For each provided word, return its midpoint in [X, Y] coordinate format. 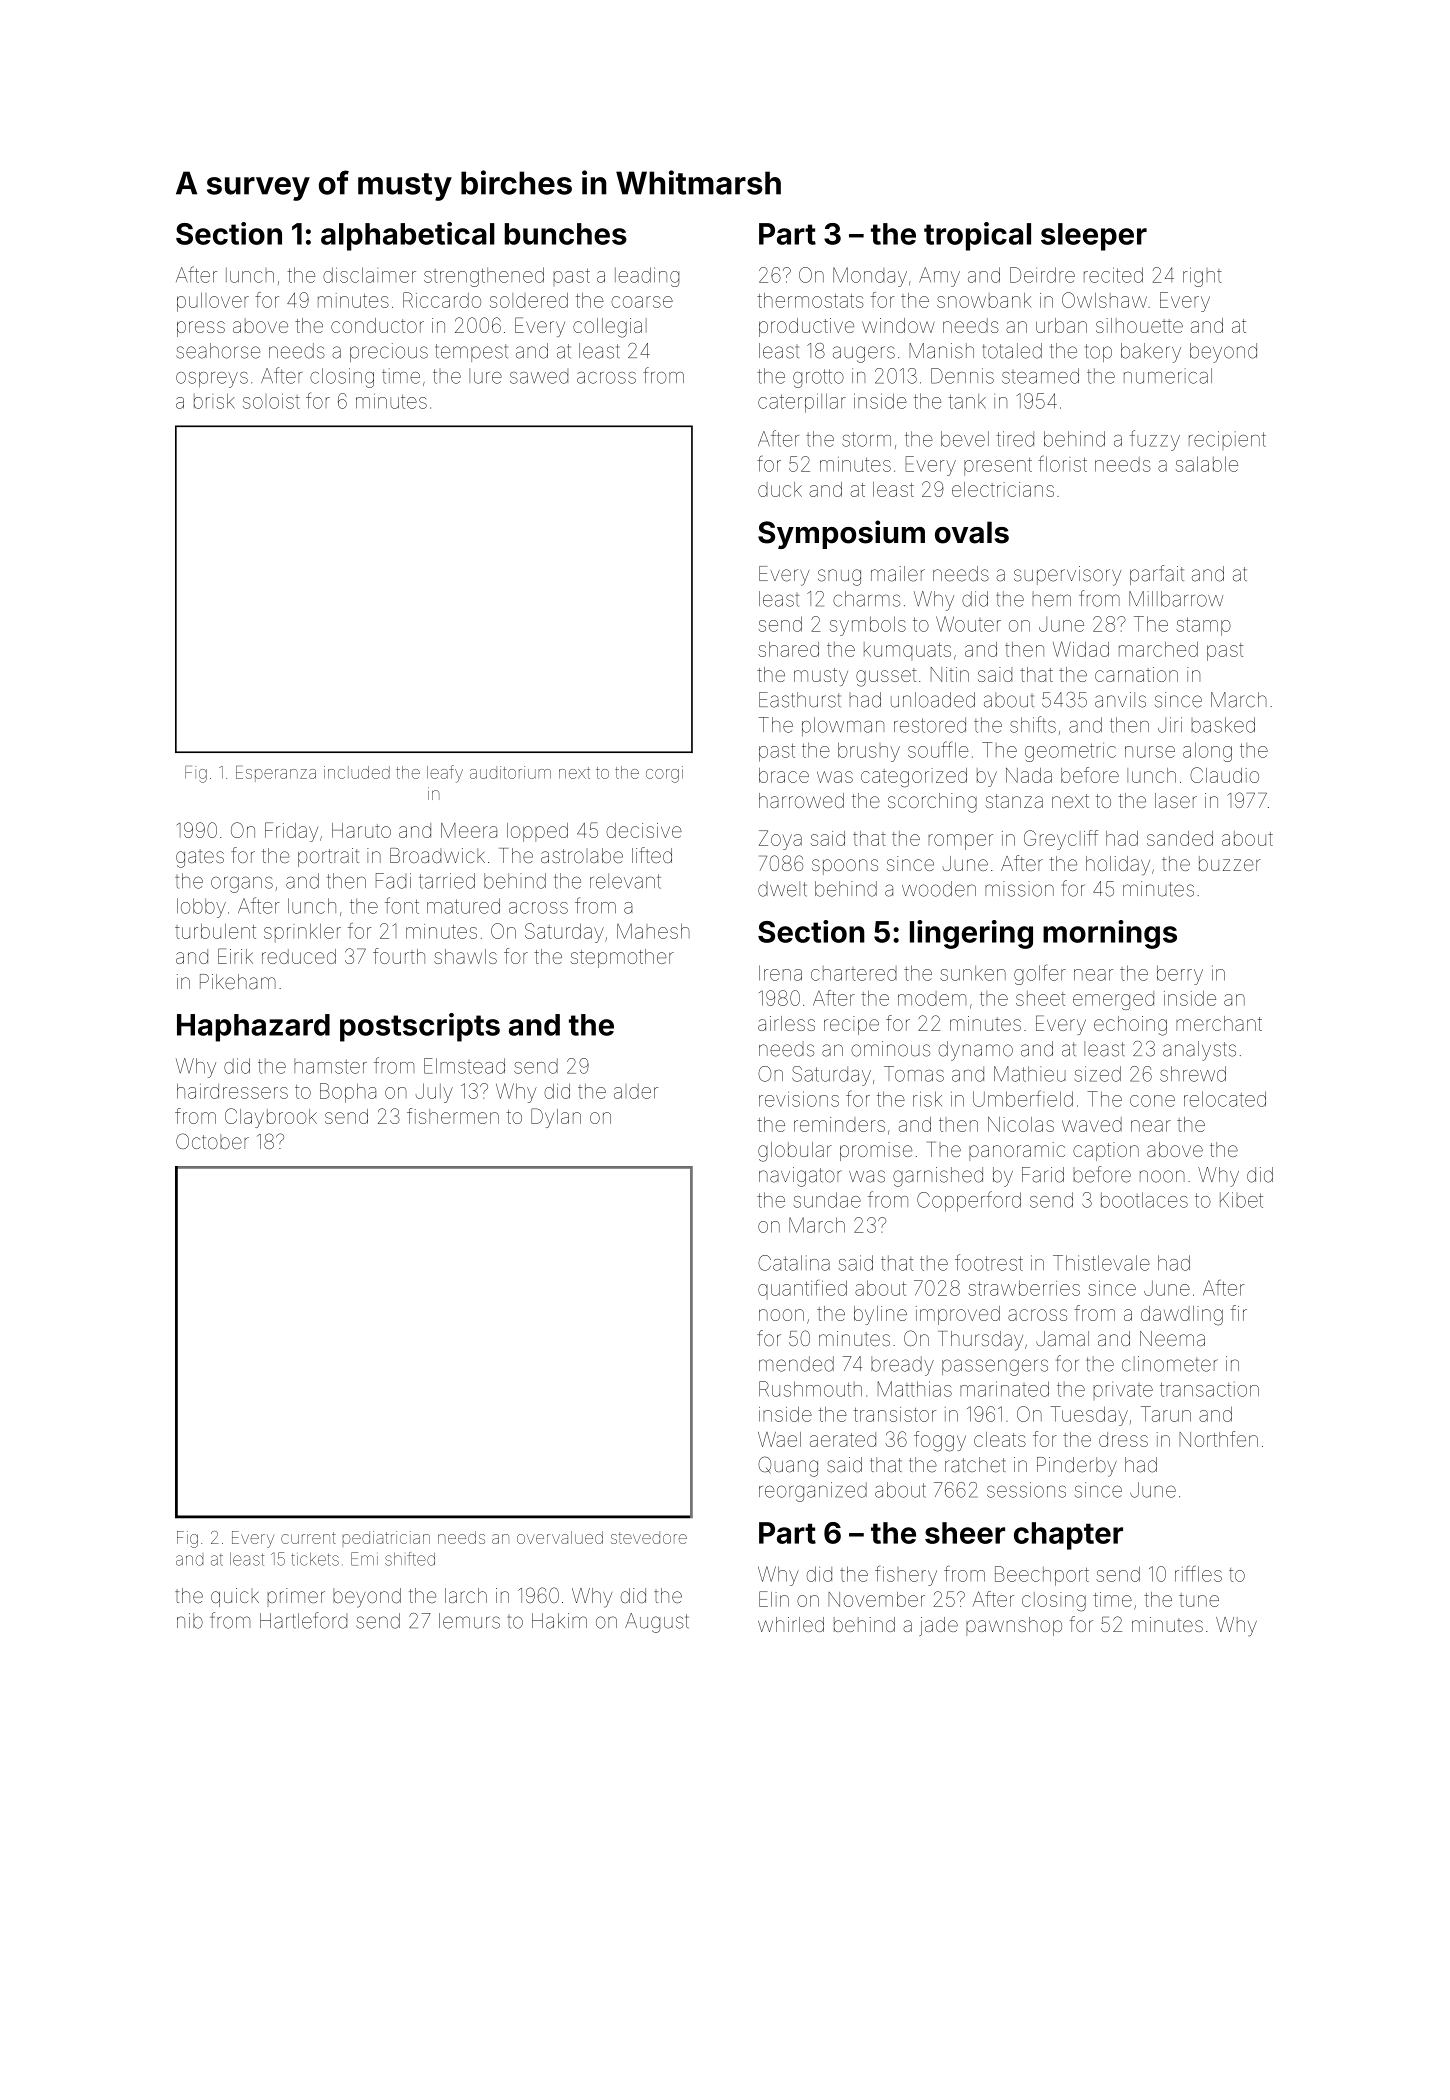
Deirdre [1042, 275]
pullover [213, 302]
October [212, 1141]
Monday [870, 277]
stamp [1203, 626]
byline [880, 1315]
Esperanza [276, 774]
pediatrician [386, 1537]
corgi [664, 774]
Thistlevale [1101, 1263]
